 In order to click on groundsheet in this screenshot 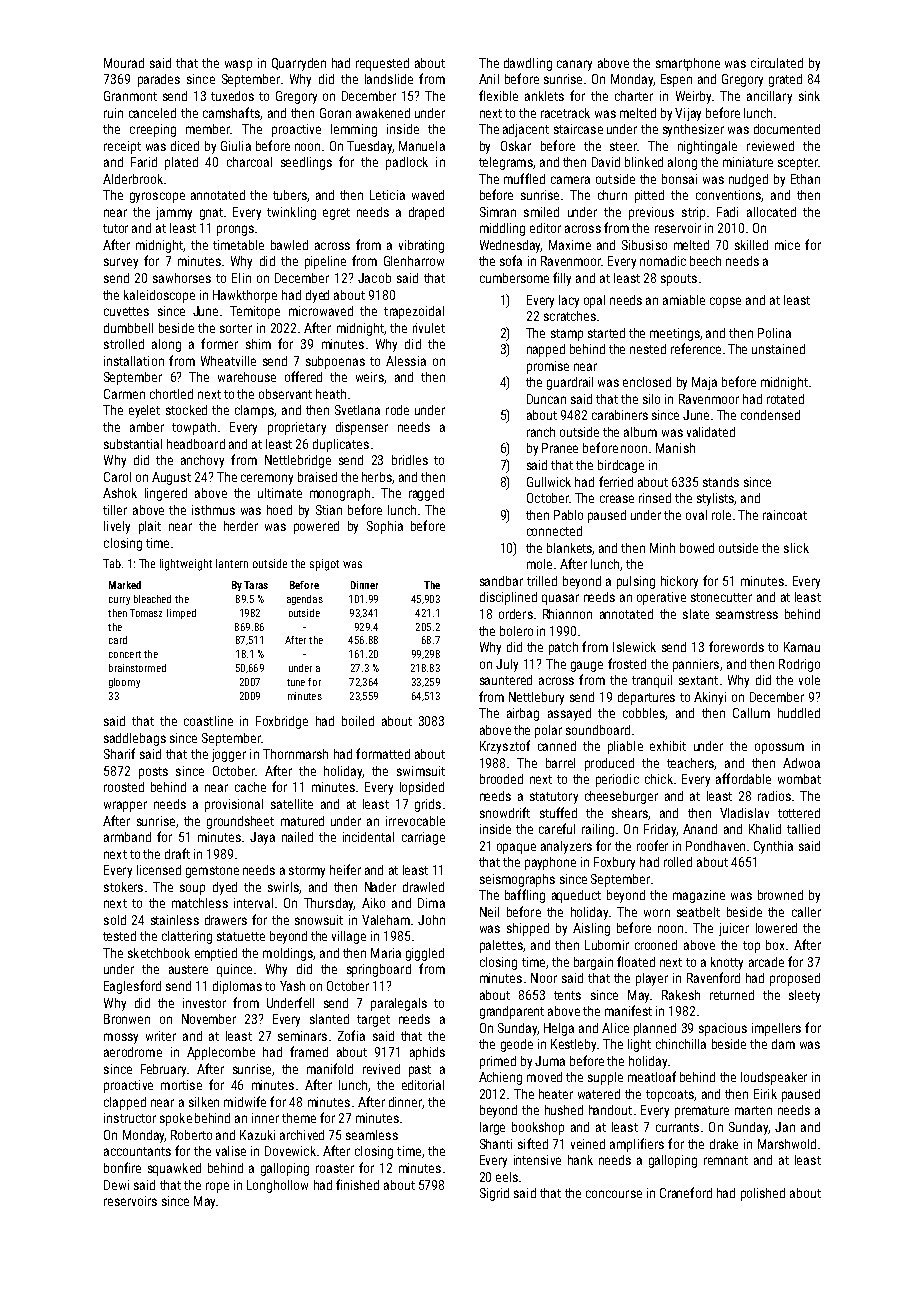, I will do `click(240, 822)`.
